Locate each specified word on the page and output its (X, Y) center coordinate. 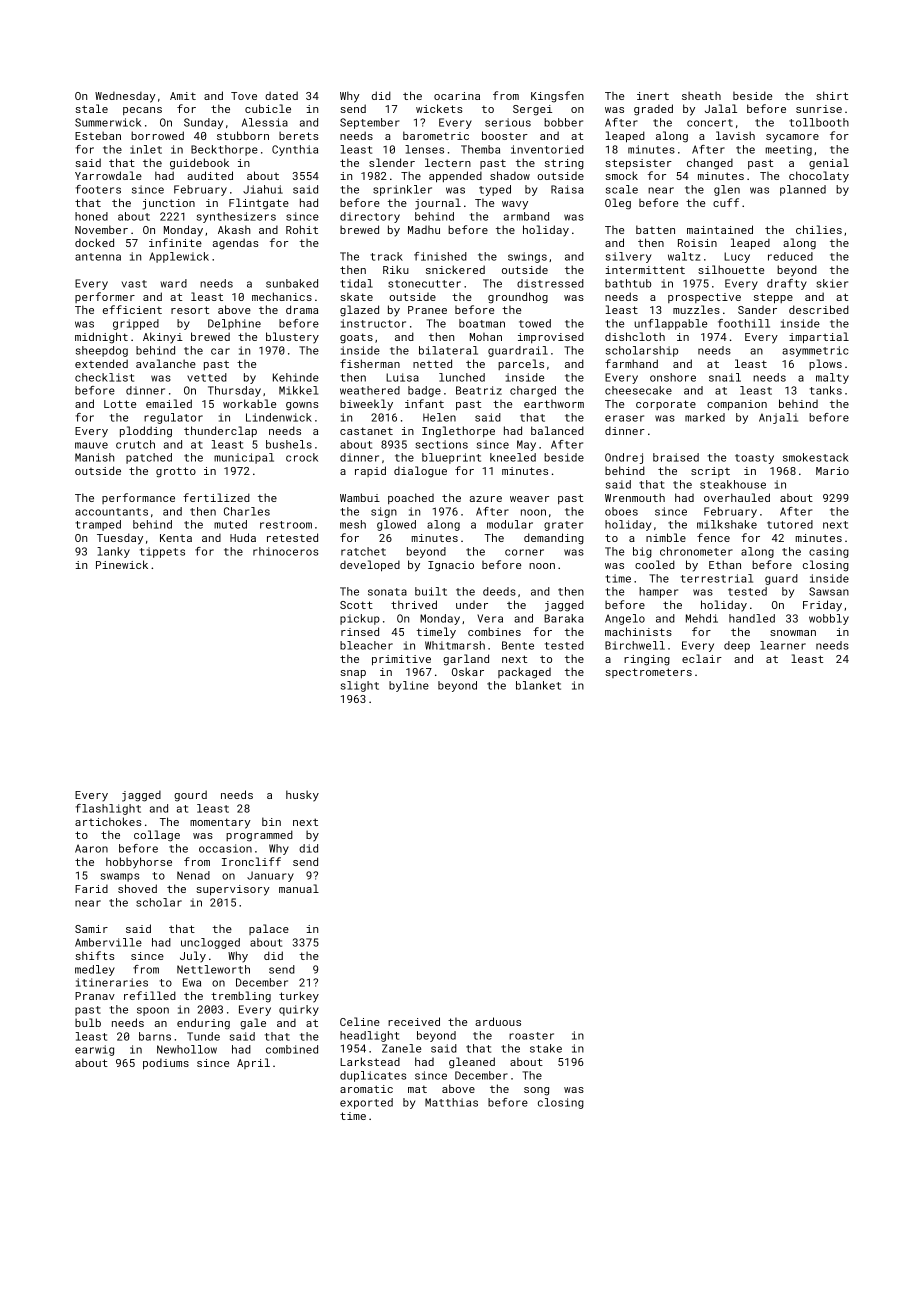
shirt (832, 95)
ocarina (457, 96)
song (536, 1091)
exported (366, 1103)
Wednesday (125, 97)
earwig (94, 1050)
